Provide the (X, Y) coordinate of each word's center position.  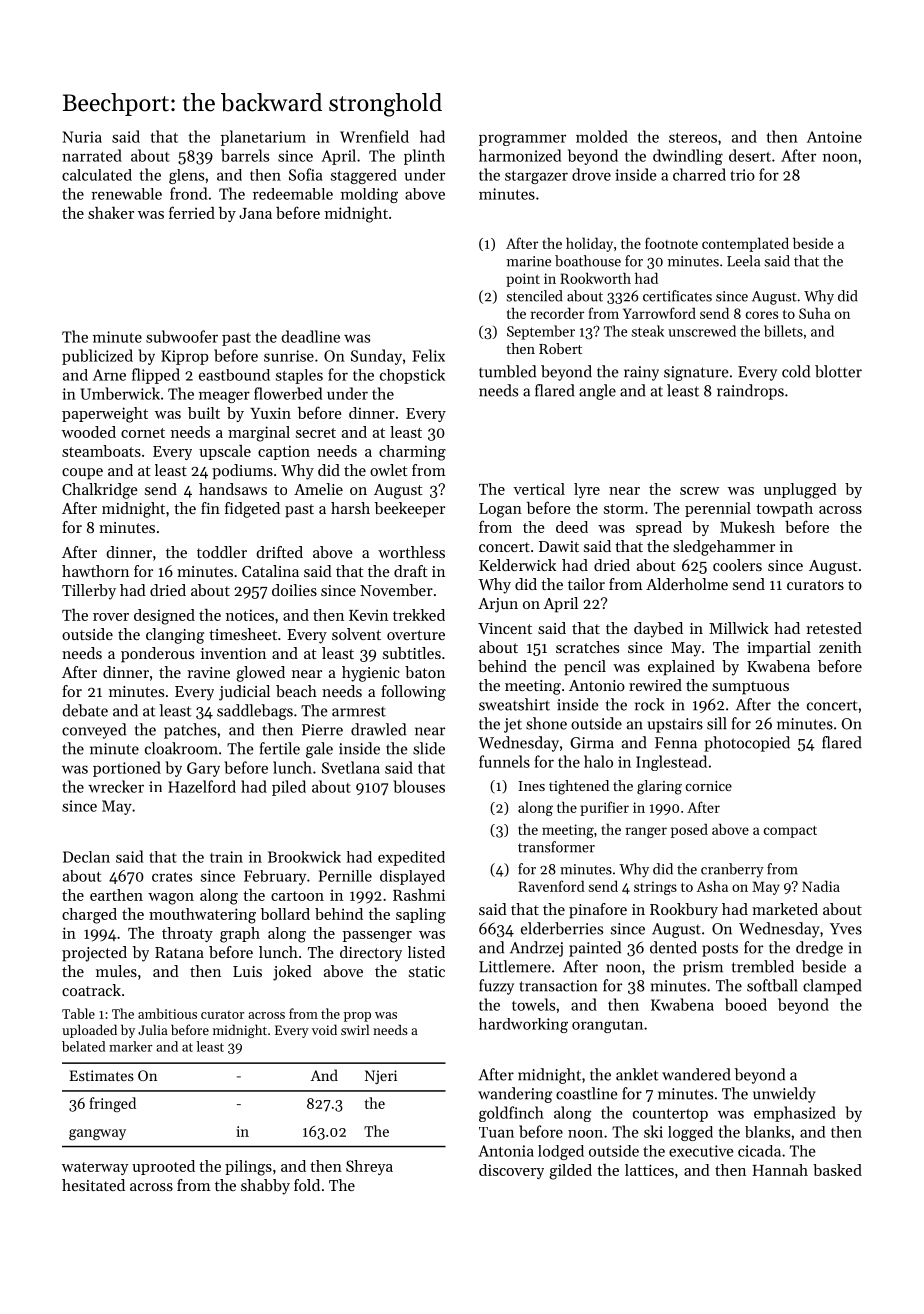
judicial (244, 693)
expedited (411, 858)
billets (783, 331)
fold (307, 1185)
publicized (97, 357)
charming (412, 453)
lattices (649, 1170)
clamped (832, 987)
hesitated (93, 1185)
